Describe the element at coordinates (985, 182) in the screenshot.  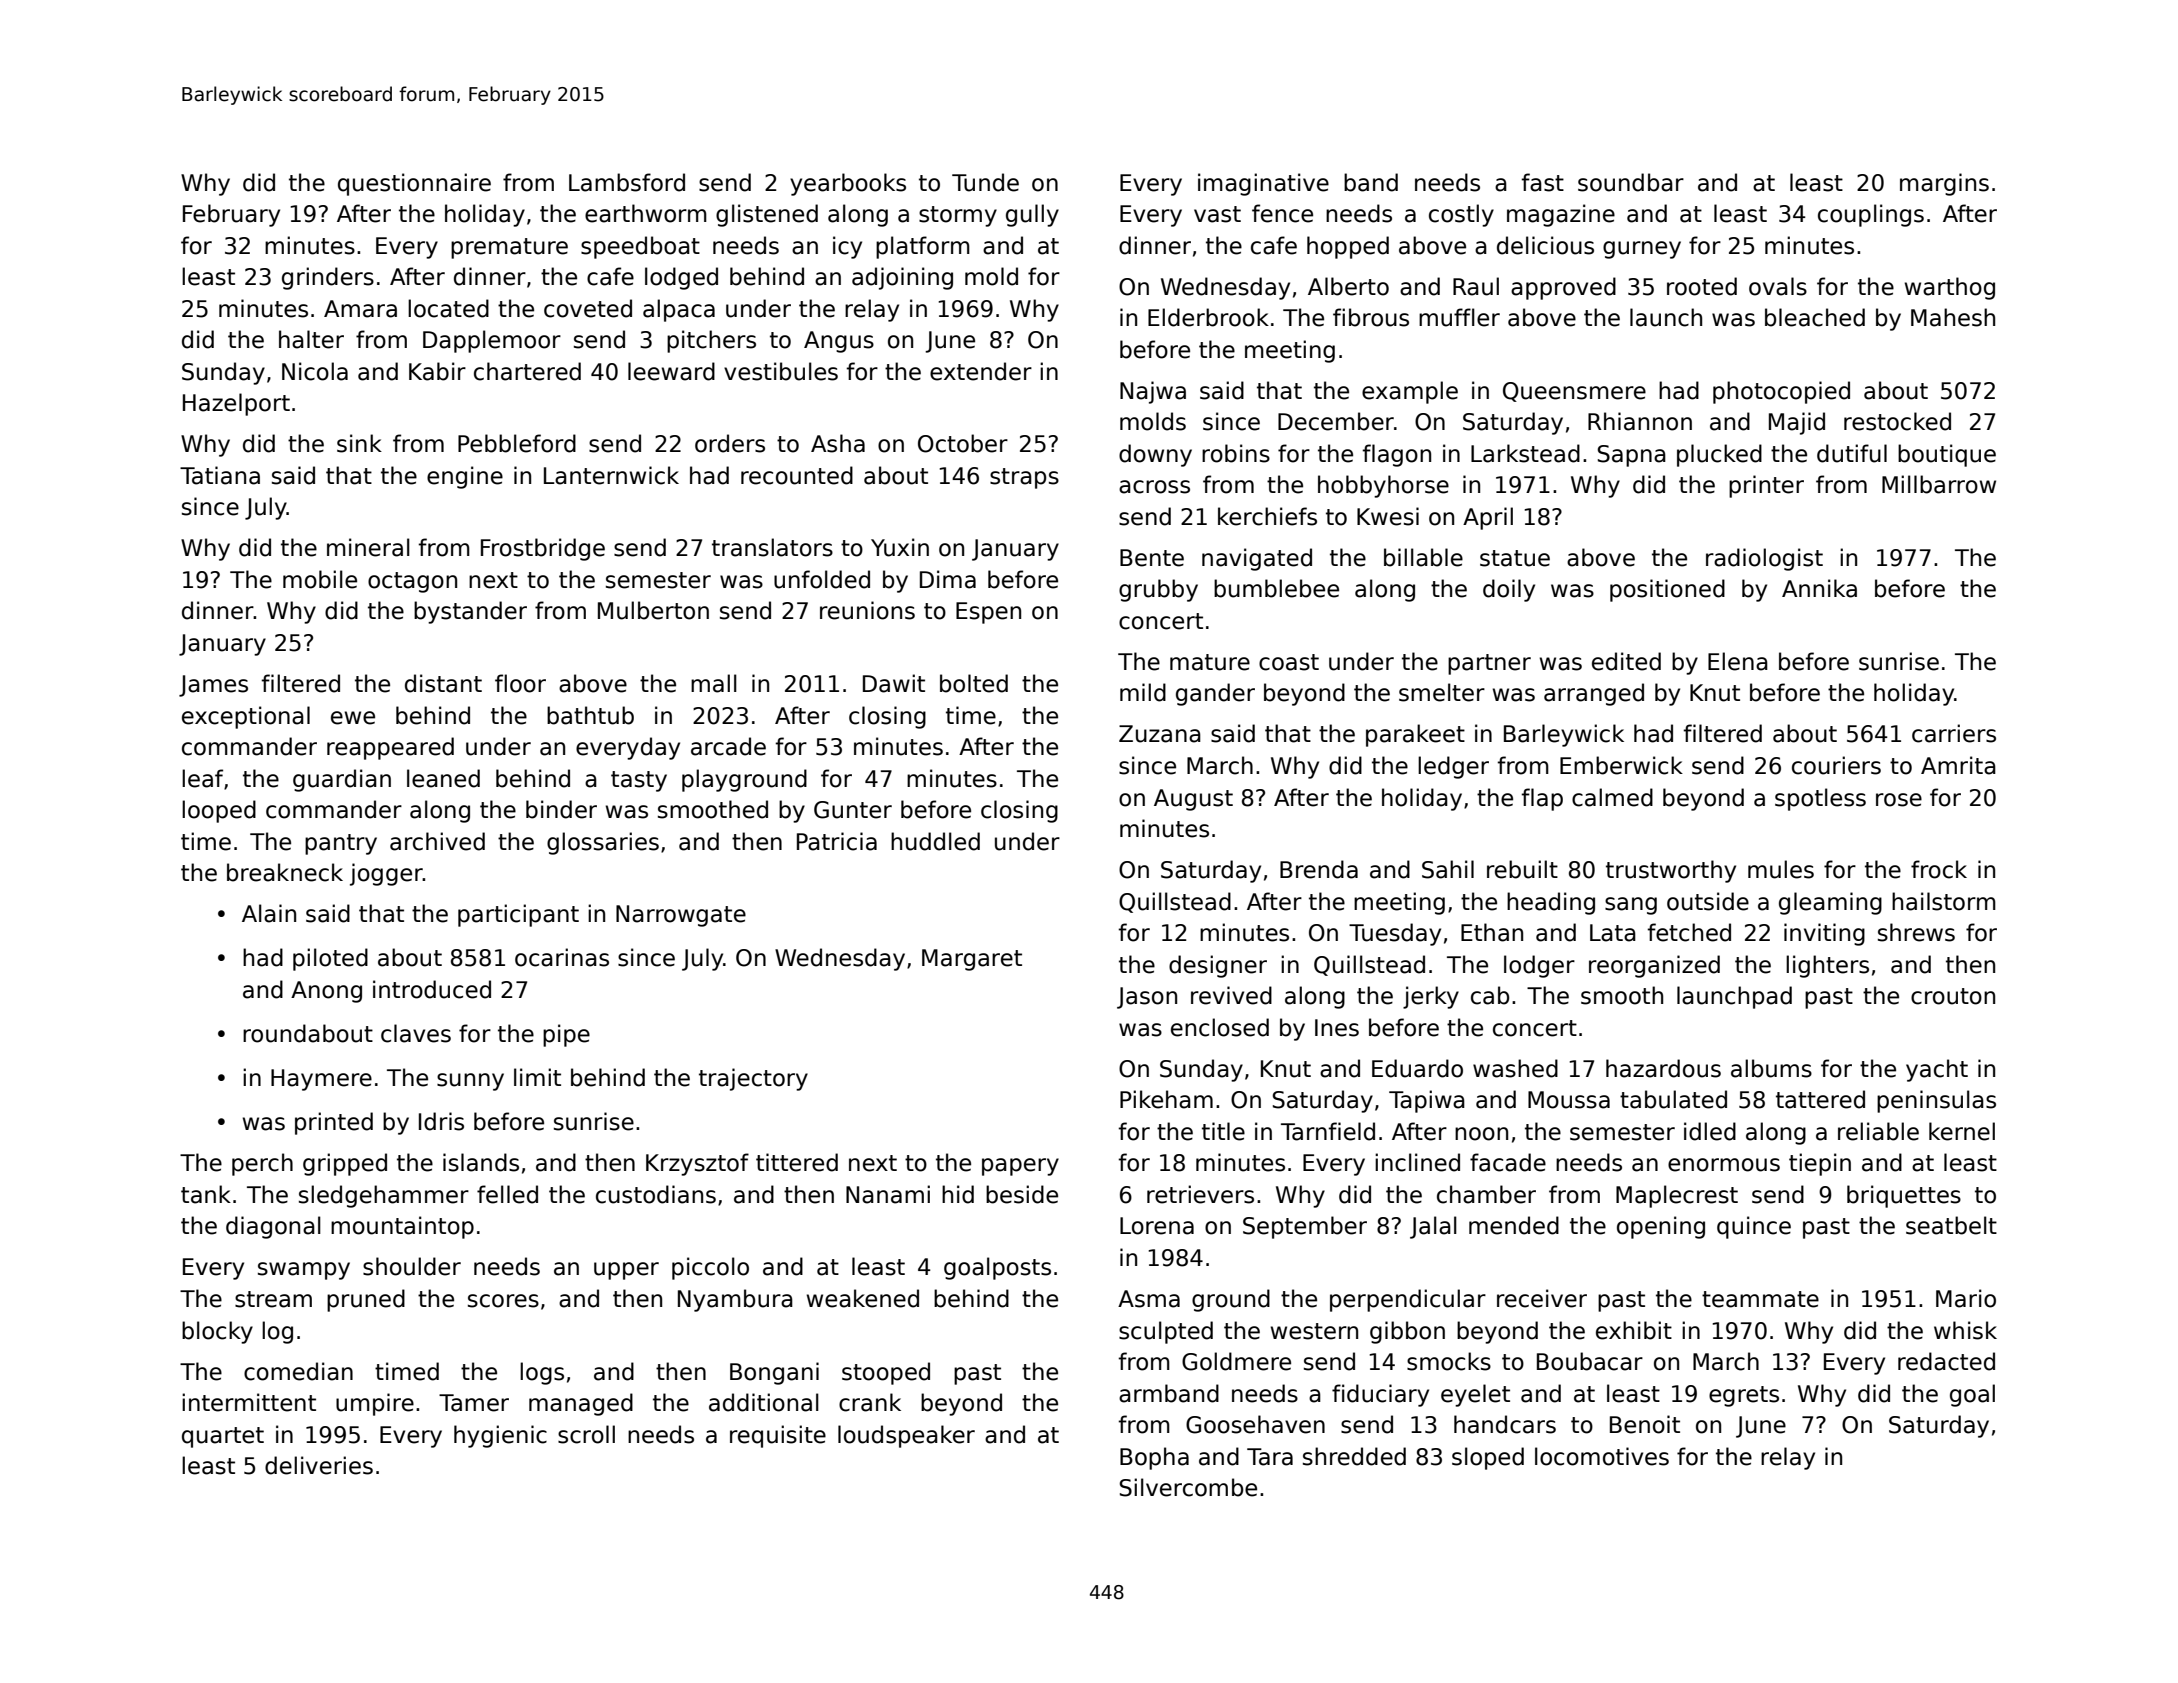
I see `Tunde` at that location.
